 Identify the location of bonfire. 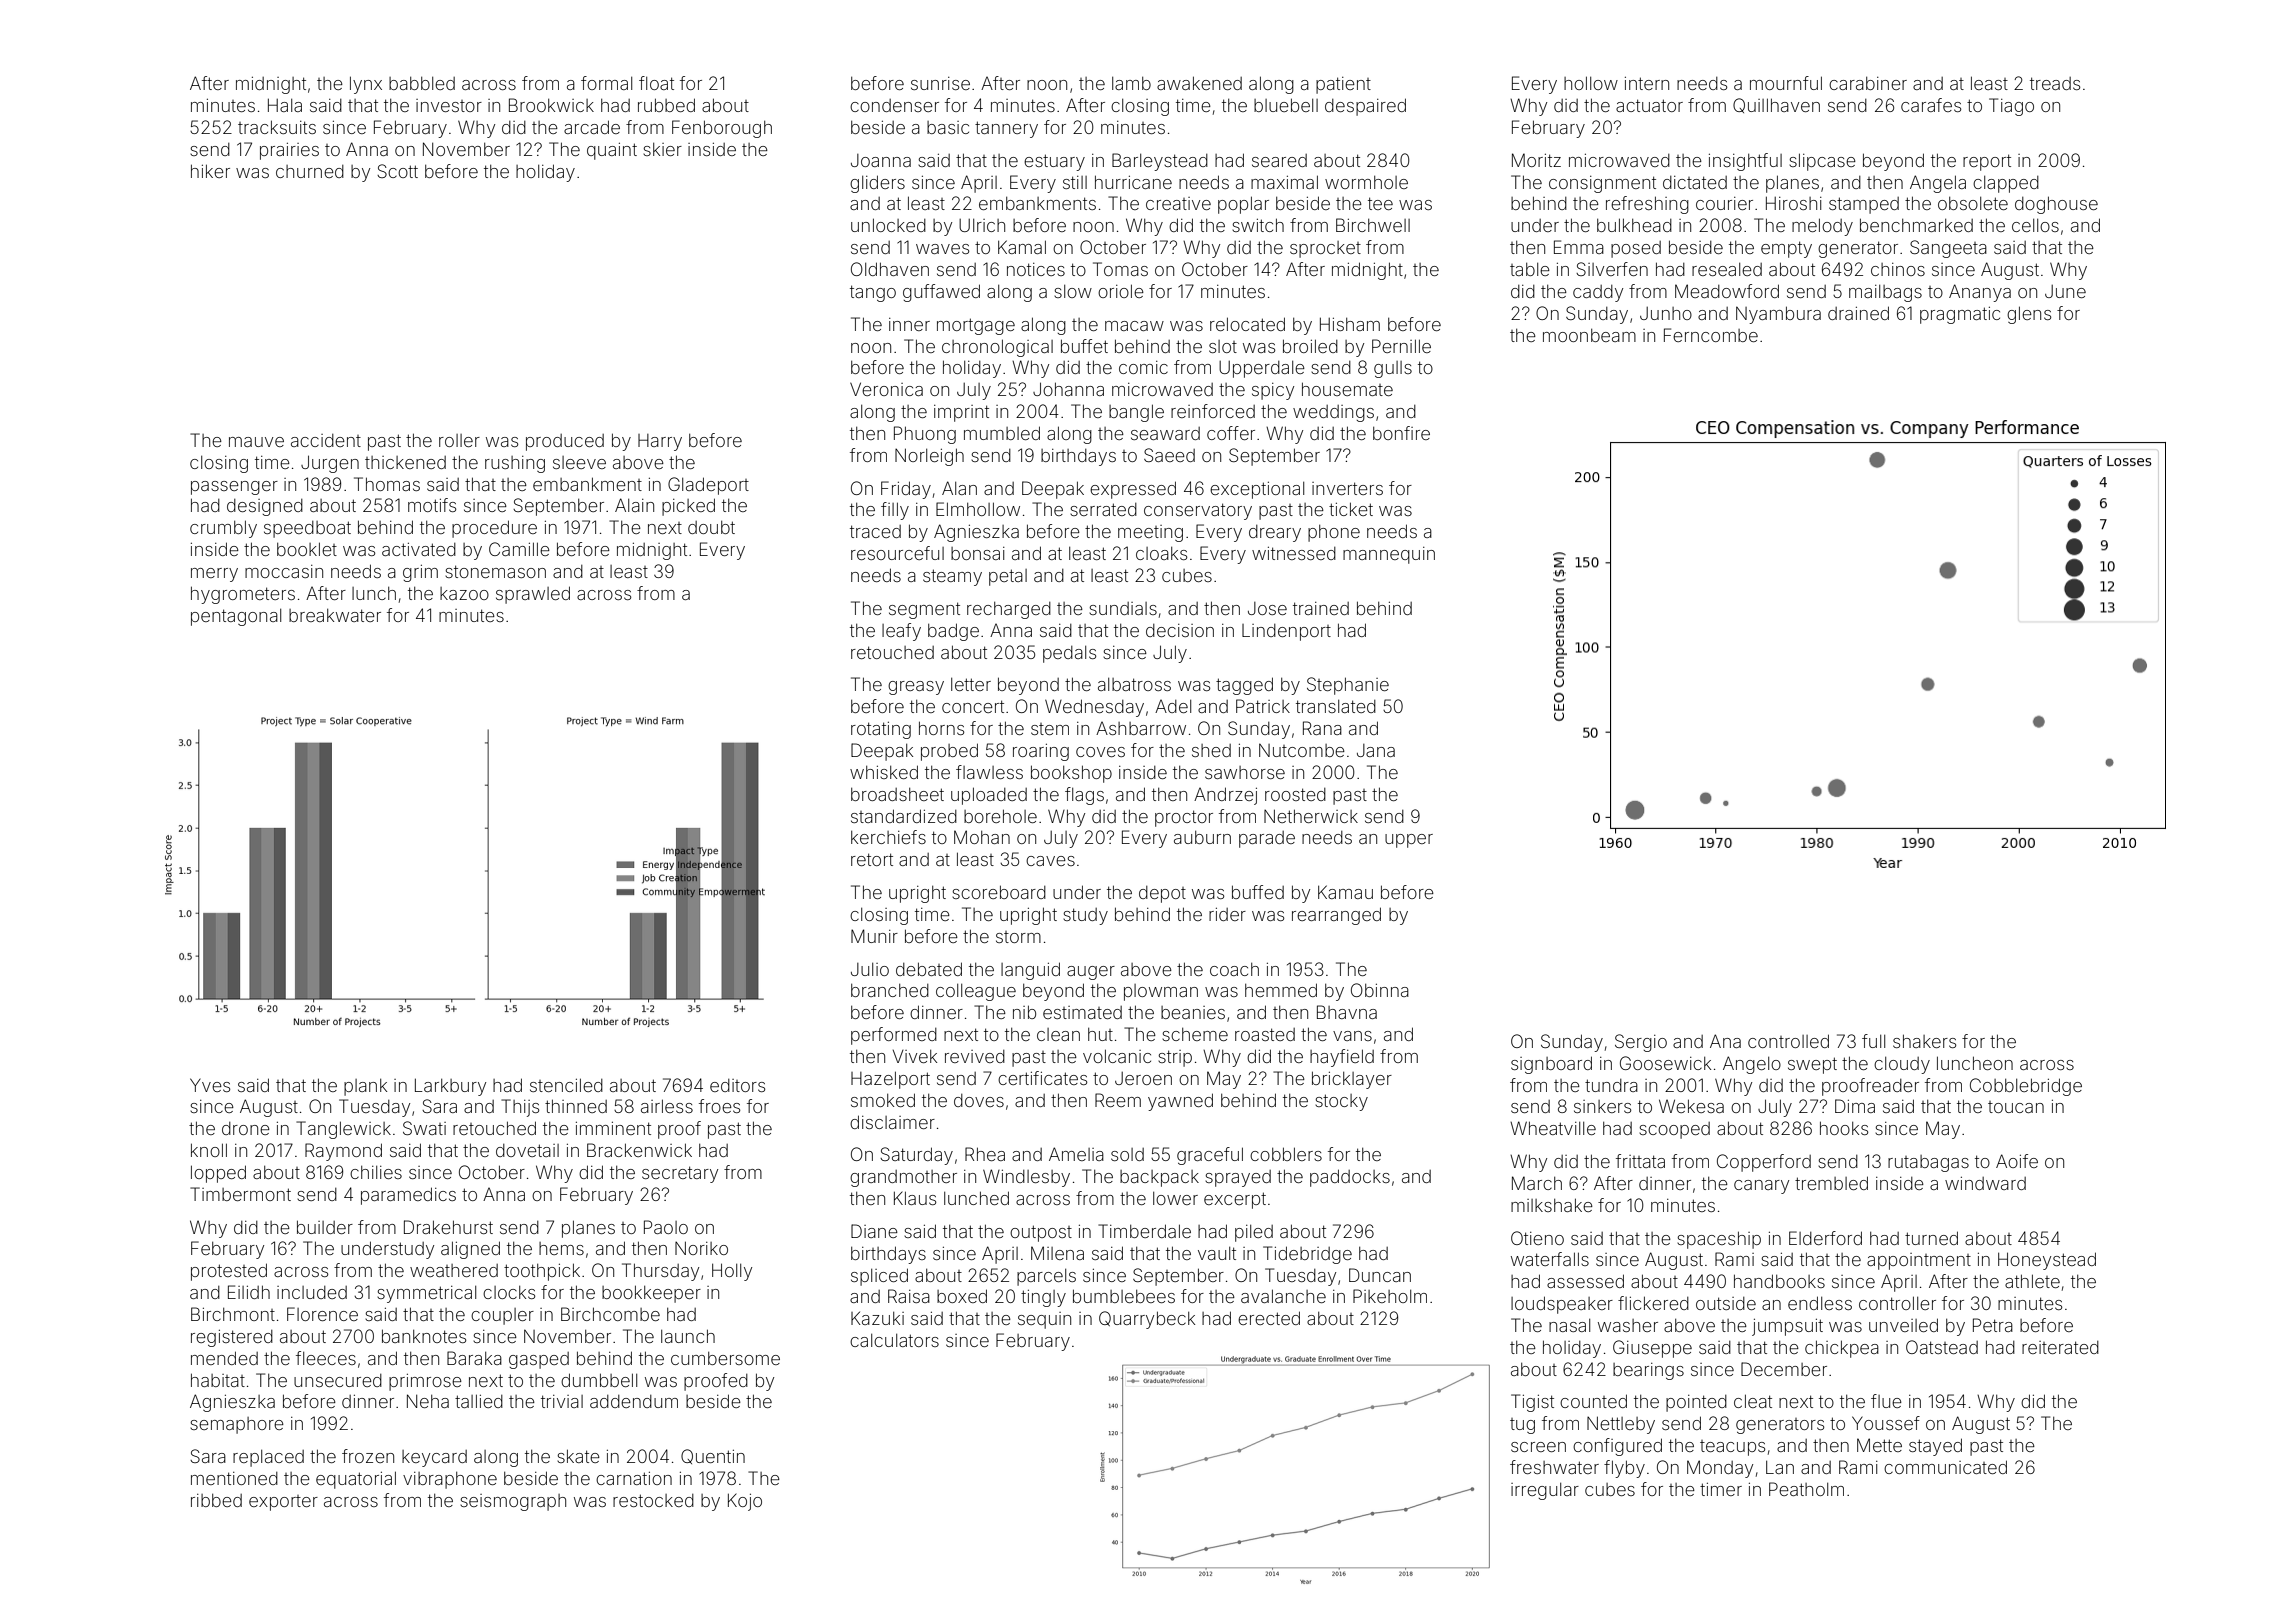
(1401, 433).
